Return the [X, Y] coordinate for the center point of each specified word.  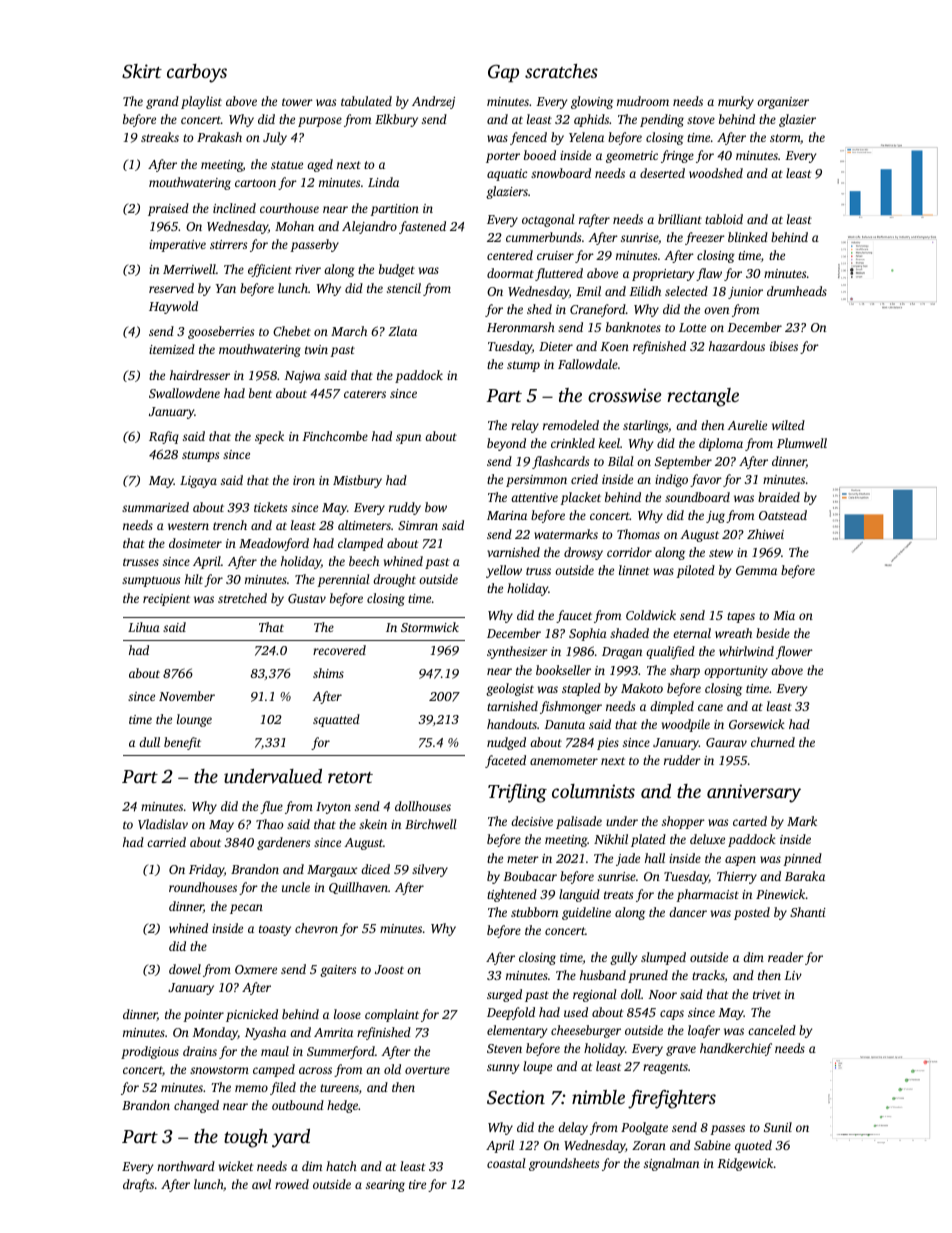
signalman [671, 1164]
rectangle [703, 397]
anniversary [754, 793]
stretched [242, 598]
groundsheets [564, 1164]
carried [166, 842]
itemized [172, 349]
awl [261, 1184]
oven [716, 310]
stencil [404, 288]
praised [168, 209]
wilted [788, 425]
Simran [418, 525]
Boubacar [530, 876]
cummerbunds [543, 237]
